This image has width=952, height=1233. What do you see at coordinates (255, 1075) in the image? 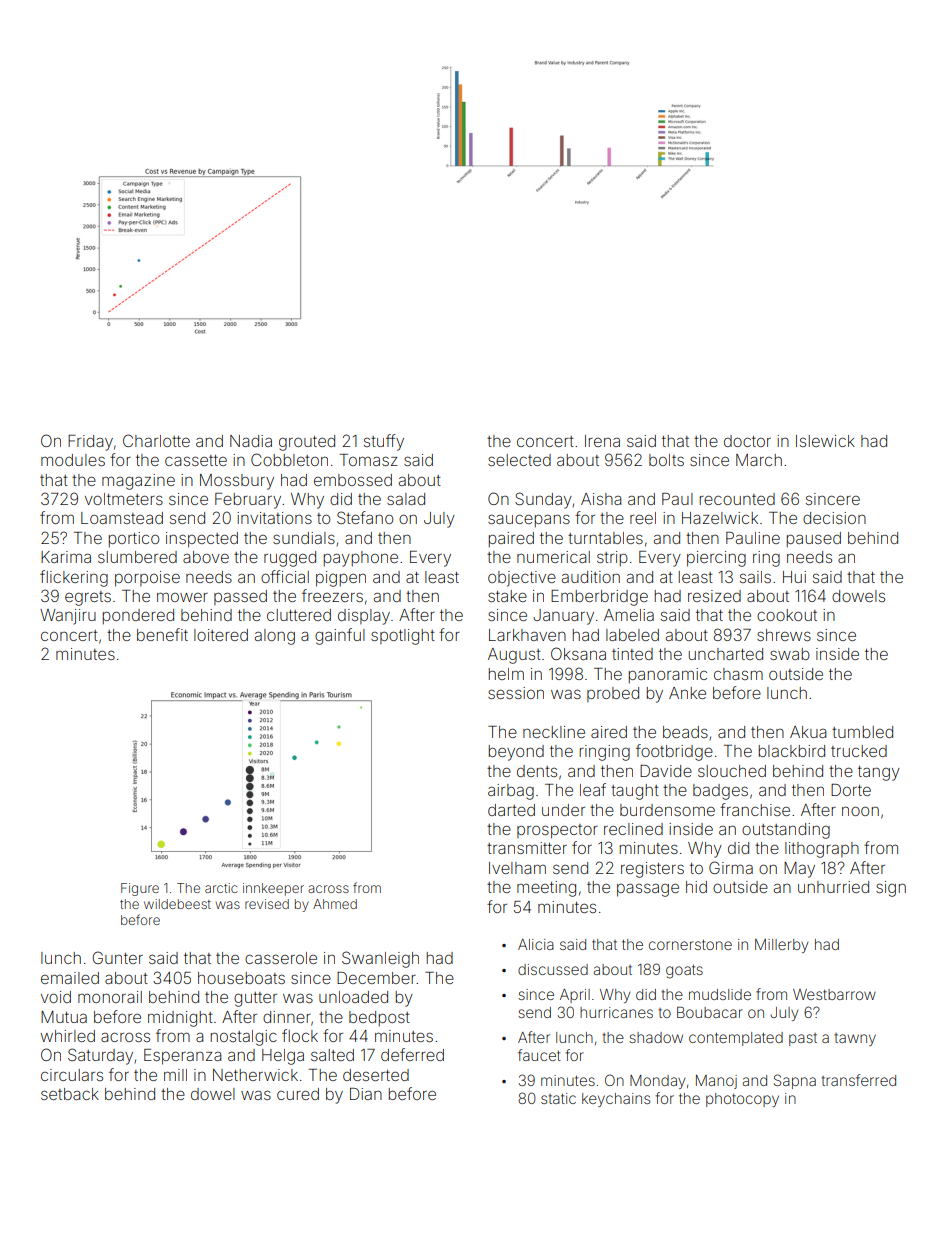
I see `Netherwick` at bounding box center [255, 1075].
